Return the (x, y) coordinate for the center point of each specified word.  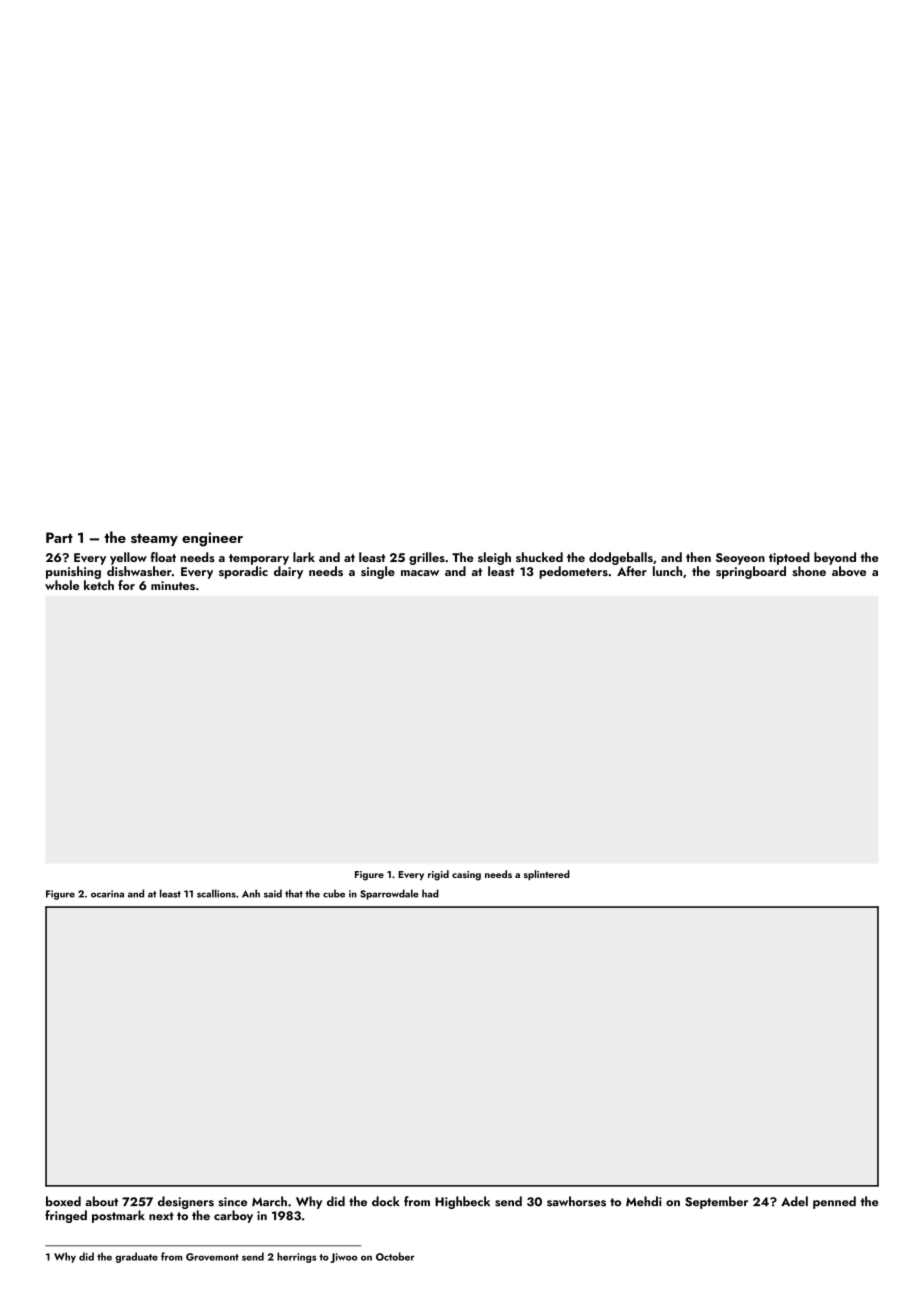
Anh (251, 893)
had (430, 893)
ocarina (107, 894)
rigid (438, 875)
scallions (216, 893)
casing (466, 876)
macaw (420, 573)
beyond (835, 558)
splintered (547, 875)
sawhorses (576, 1201)
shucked (539, 557)
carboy (233, 1216)
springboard (751, 572)
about (101, 1201)
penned (834, 1202)
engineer (212, 539)
